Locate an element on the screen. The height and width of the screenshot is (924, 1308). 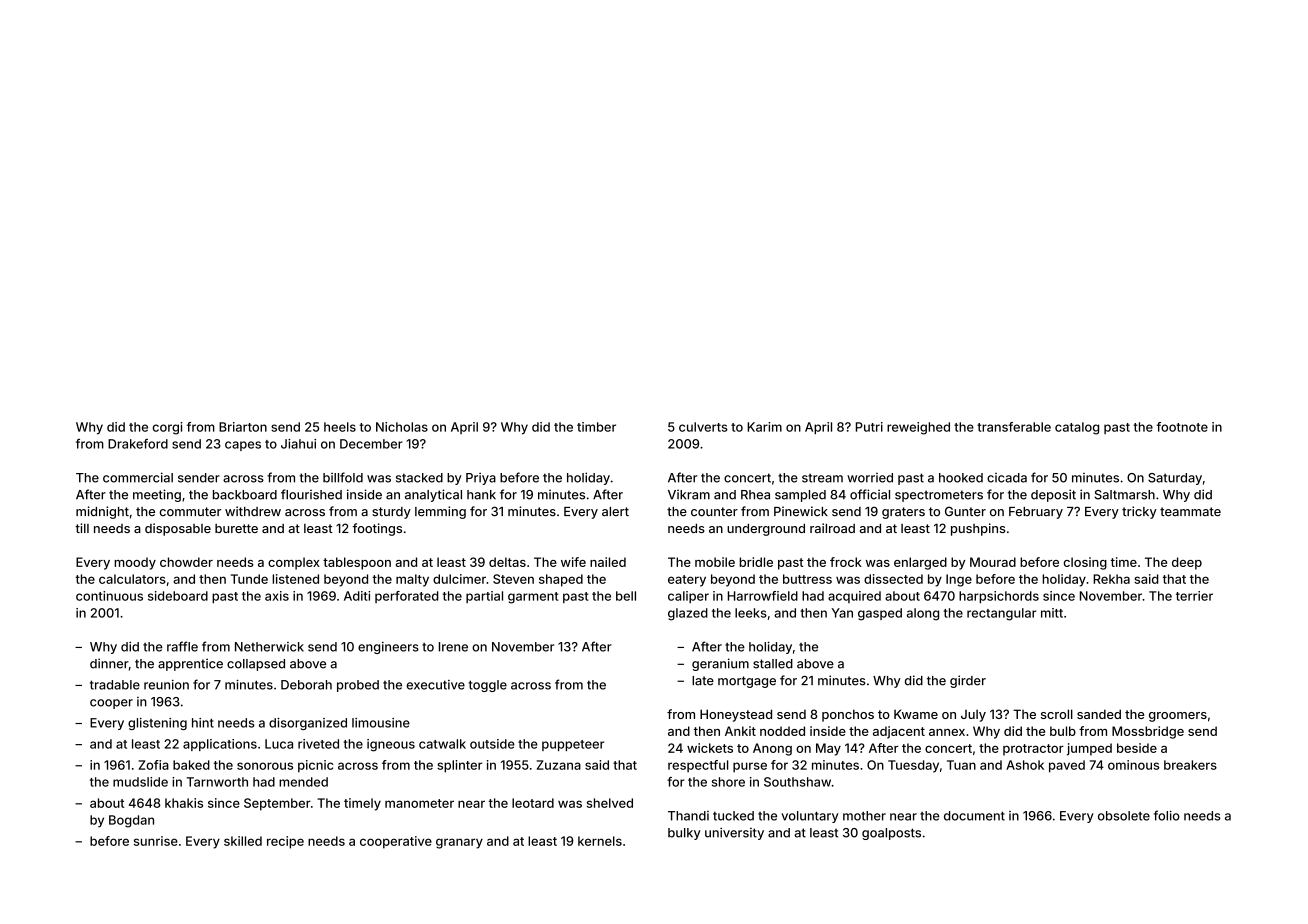
girder is located at coordinates (968, 681).
